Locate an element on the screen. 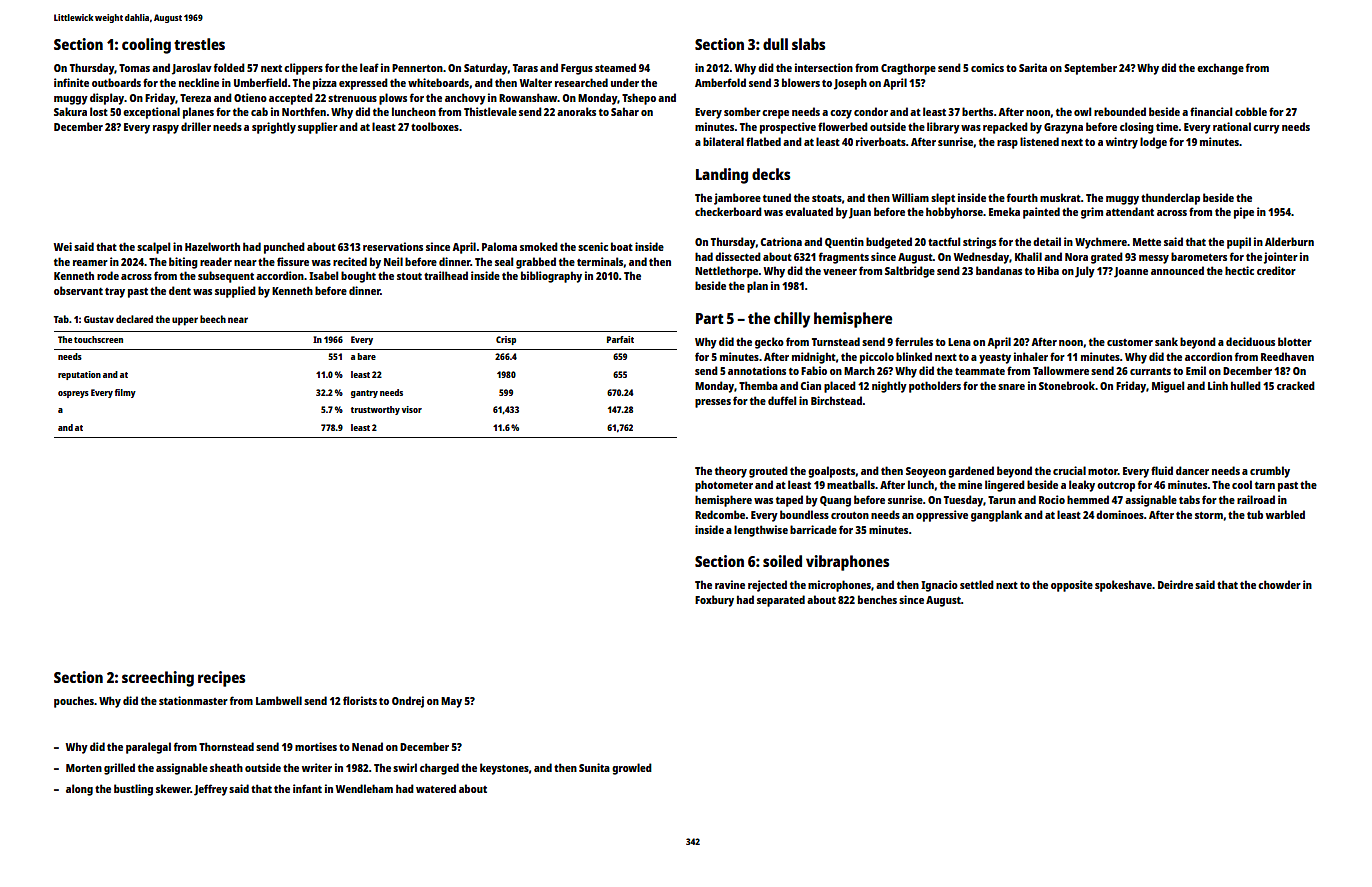 The width and height of the screenshot is (1372, 887). checkerboard is located at coordinates (728, 211).
